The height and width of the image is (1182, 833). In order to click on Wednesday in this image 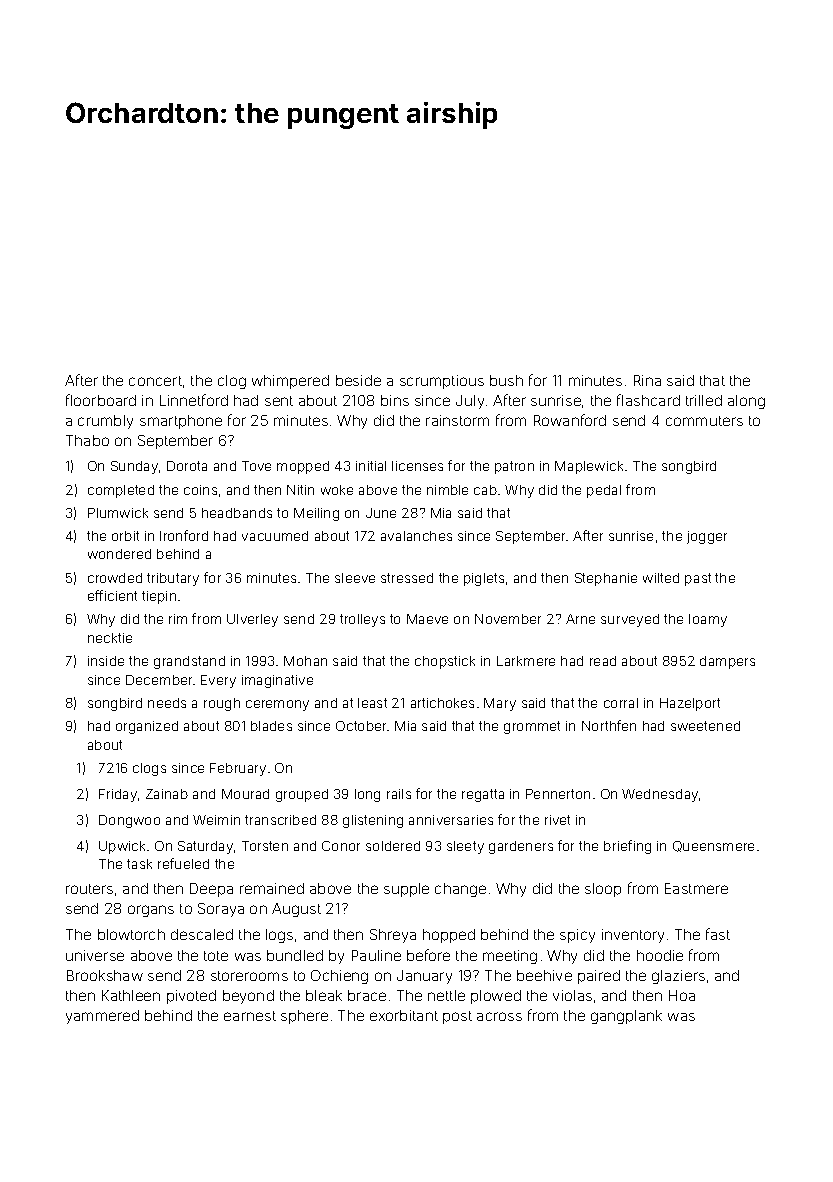, I will do `click(660, 795)`.
